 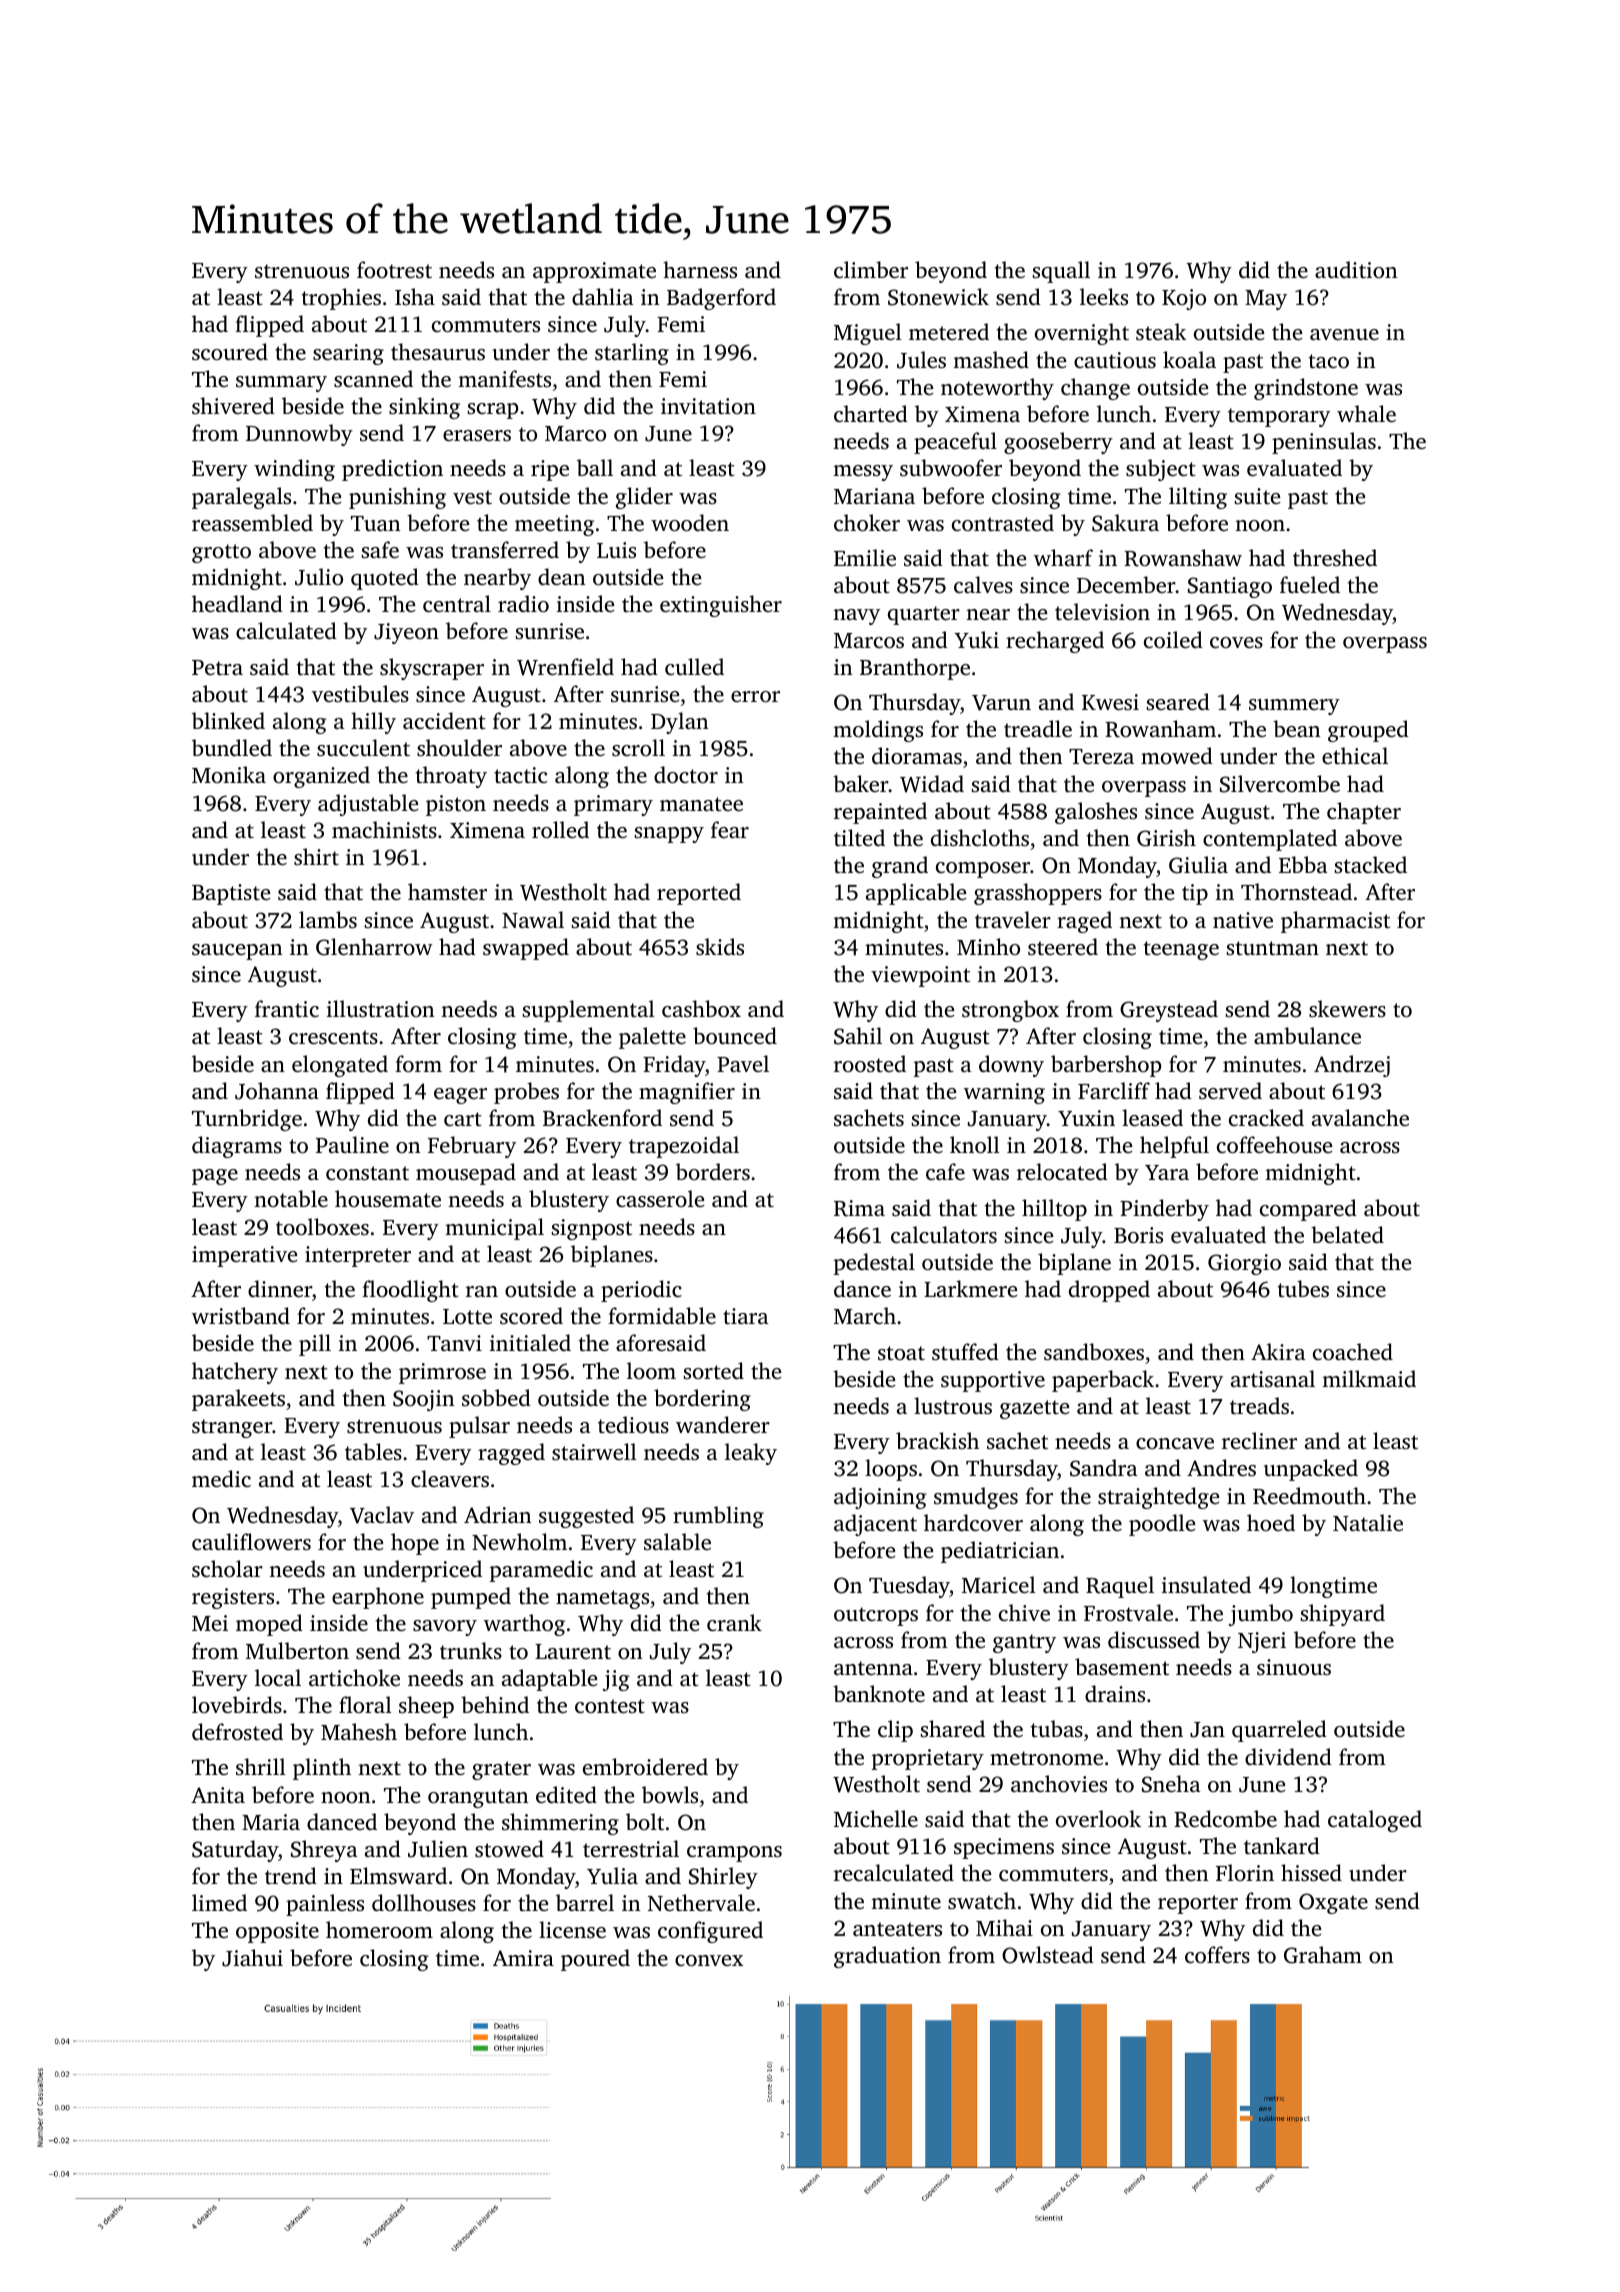 What do you see at coordinates (394, 269) in the screenshot?
I see `footrest` at bounding box center [394, 269].
